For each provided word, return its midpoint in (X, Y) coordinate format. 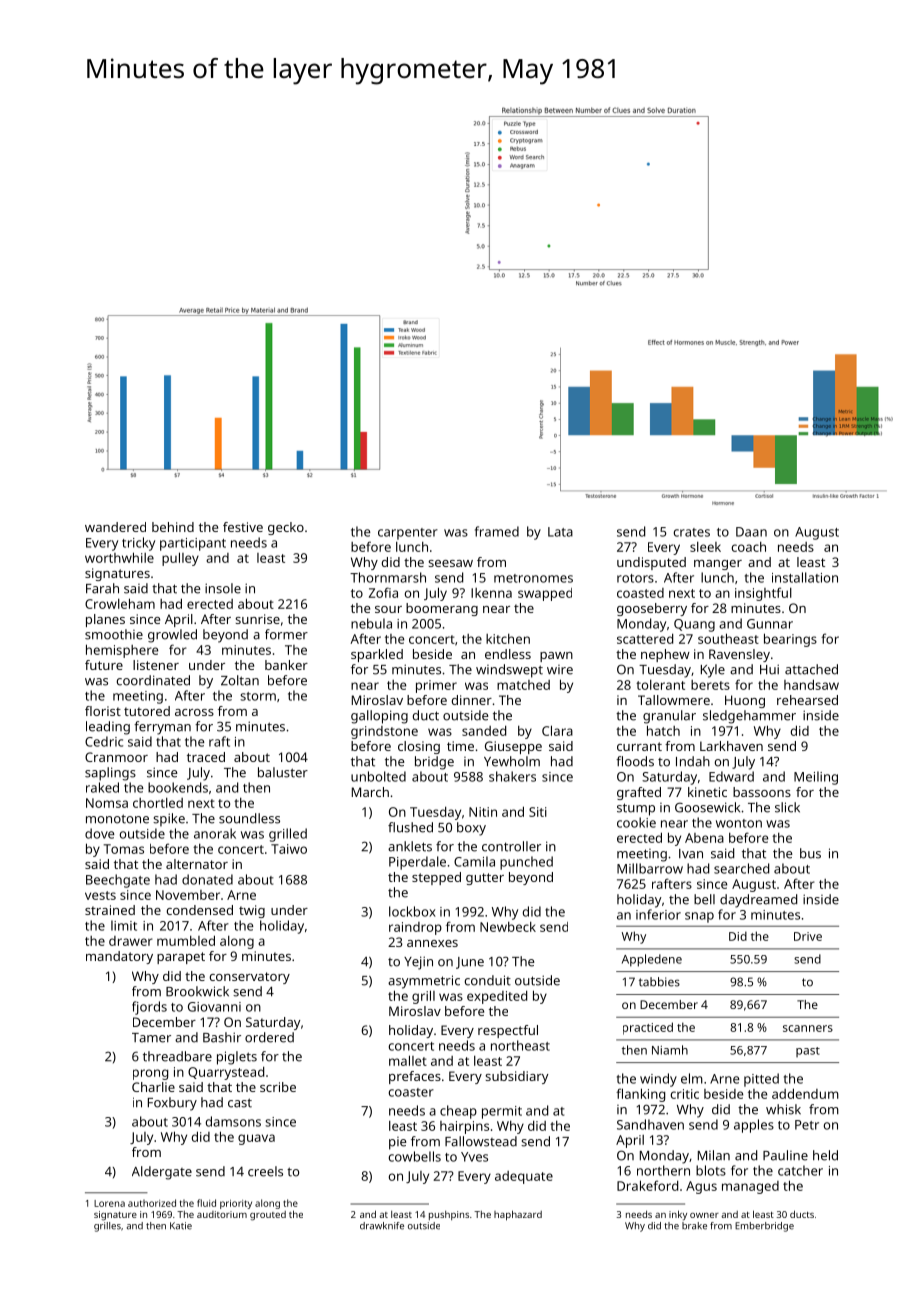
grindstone (384, 732)
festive (243, 527)
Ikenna (491, 593)
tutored (147, 711)
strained (110, 910)
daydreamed (758, 901)
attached (811, 669)
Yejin (418, 963)
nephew (665, 655)
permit (502, 1112)
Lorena (109, 1203)
